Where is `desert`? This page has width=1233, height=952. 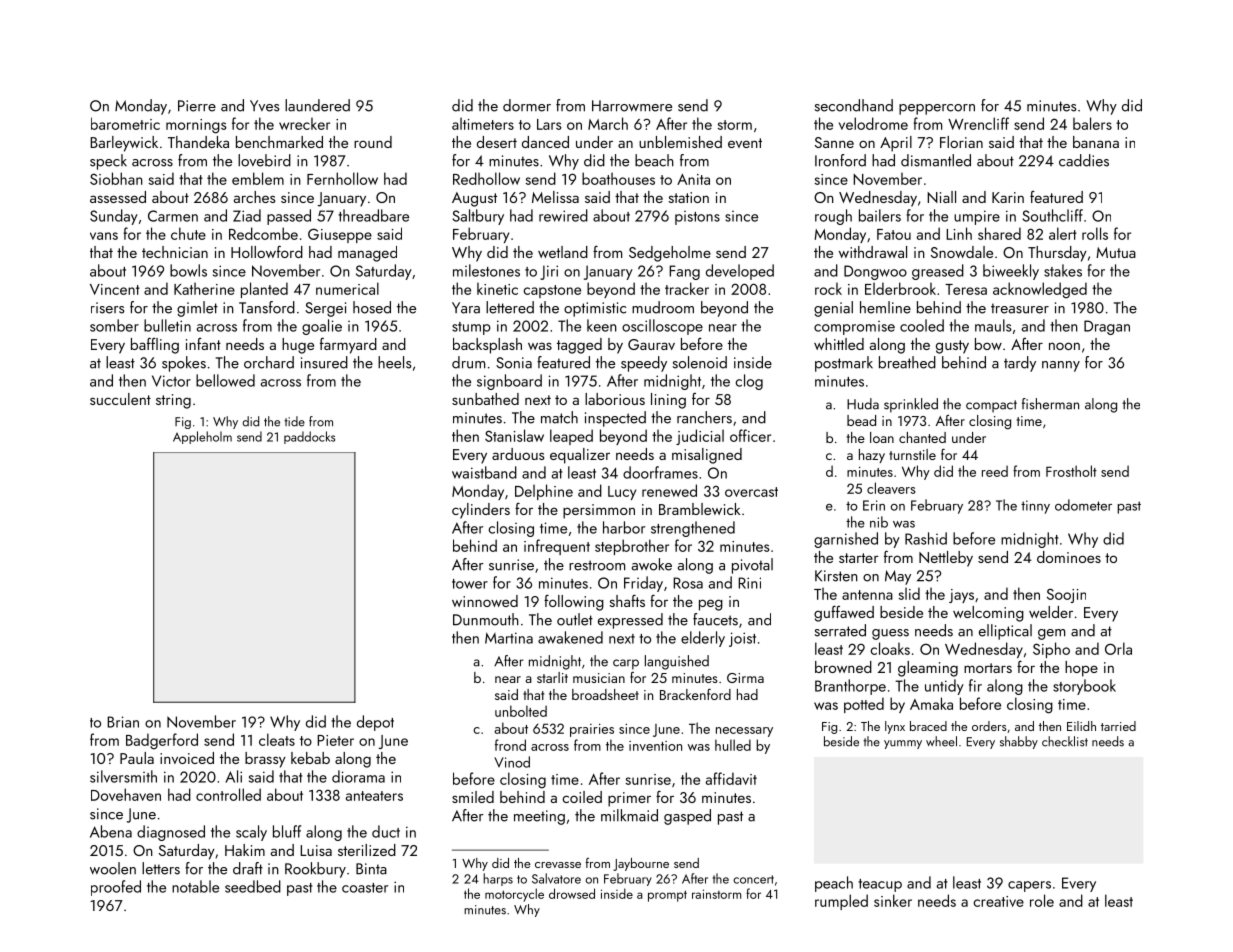 desert is located at coordinates (497, 142).
